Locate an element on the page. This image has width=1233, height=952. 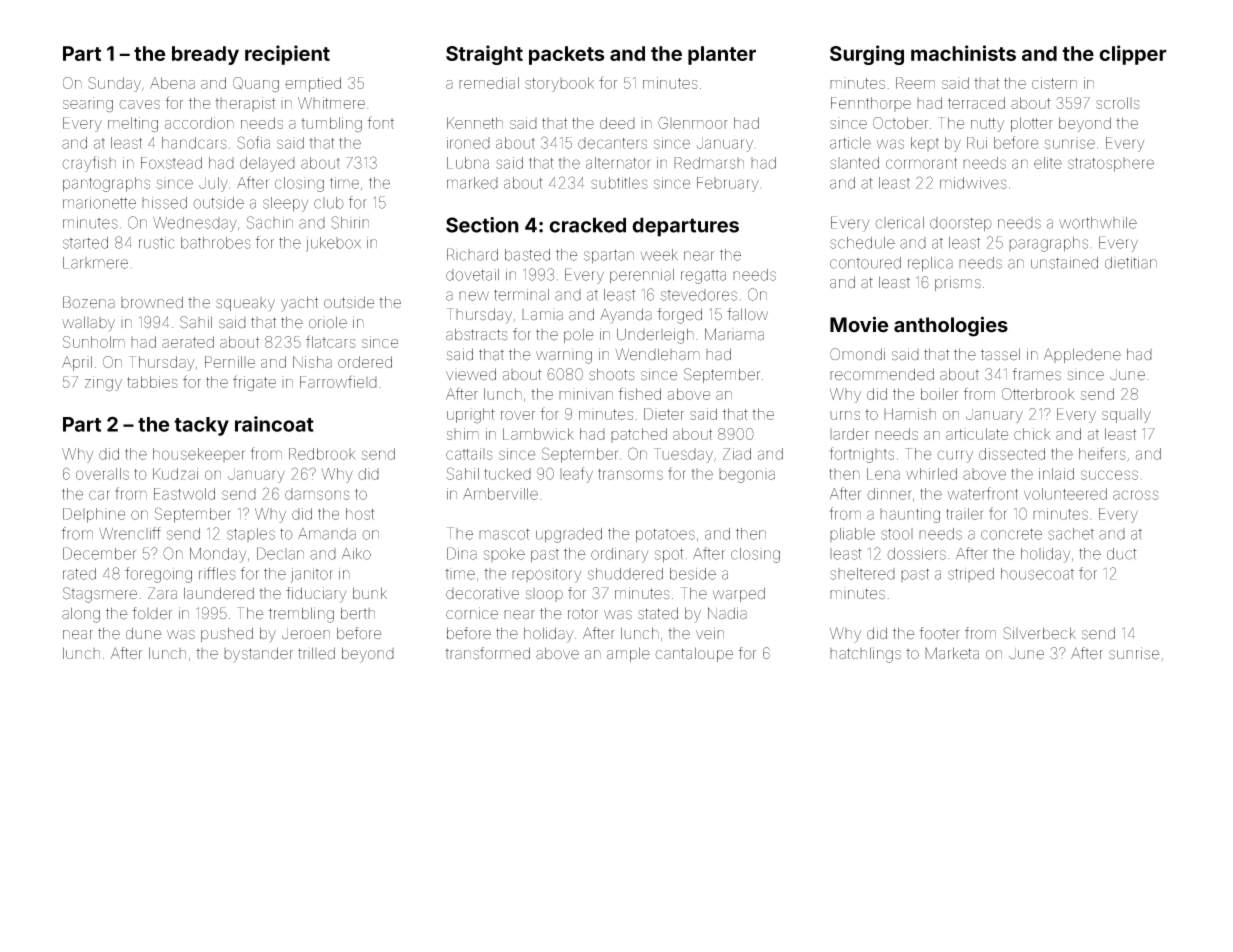
paragraphs is located at coordinates (1048, 244).
